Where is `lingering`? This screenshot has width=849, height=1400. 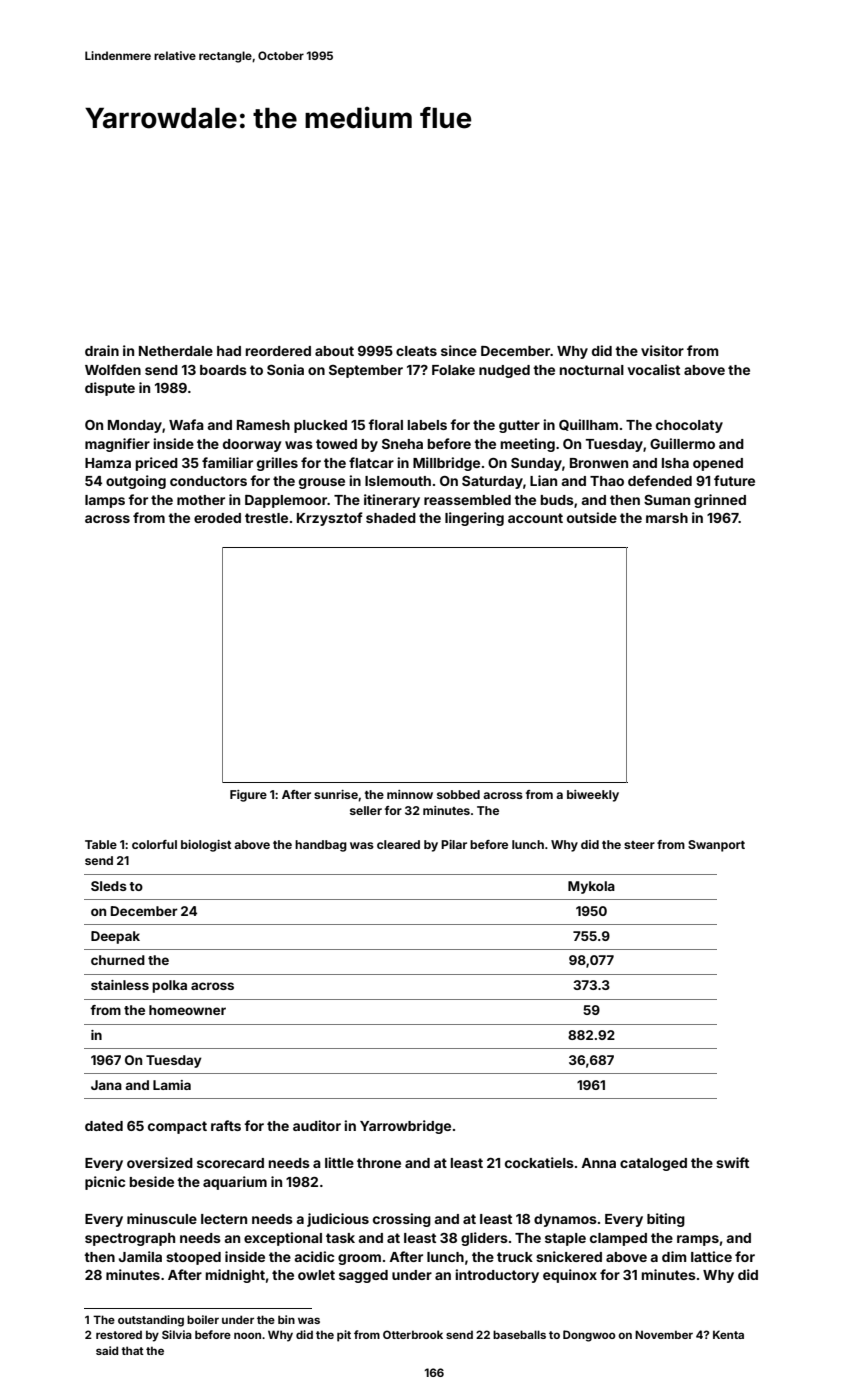 lingering is located at coordinates (474, 519).
